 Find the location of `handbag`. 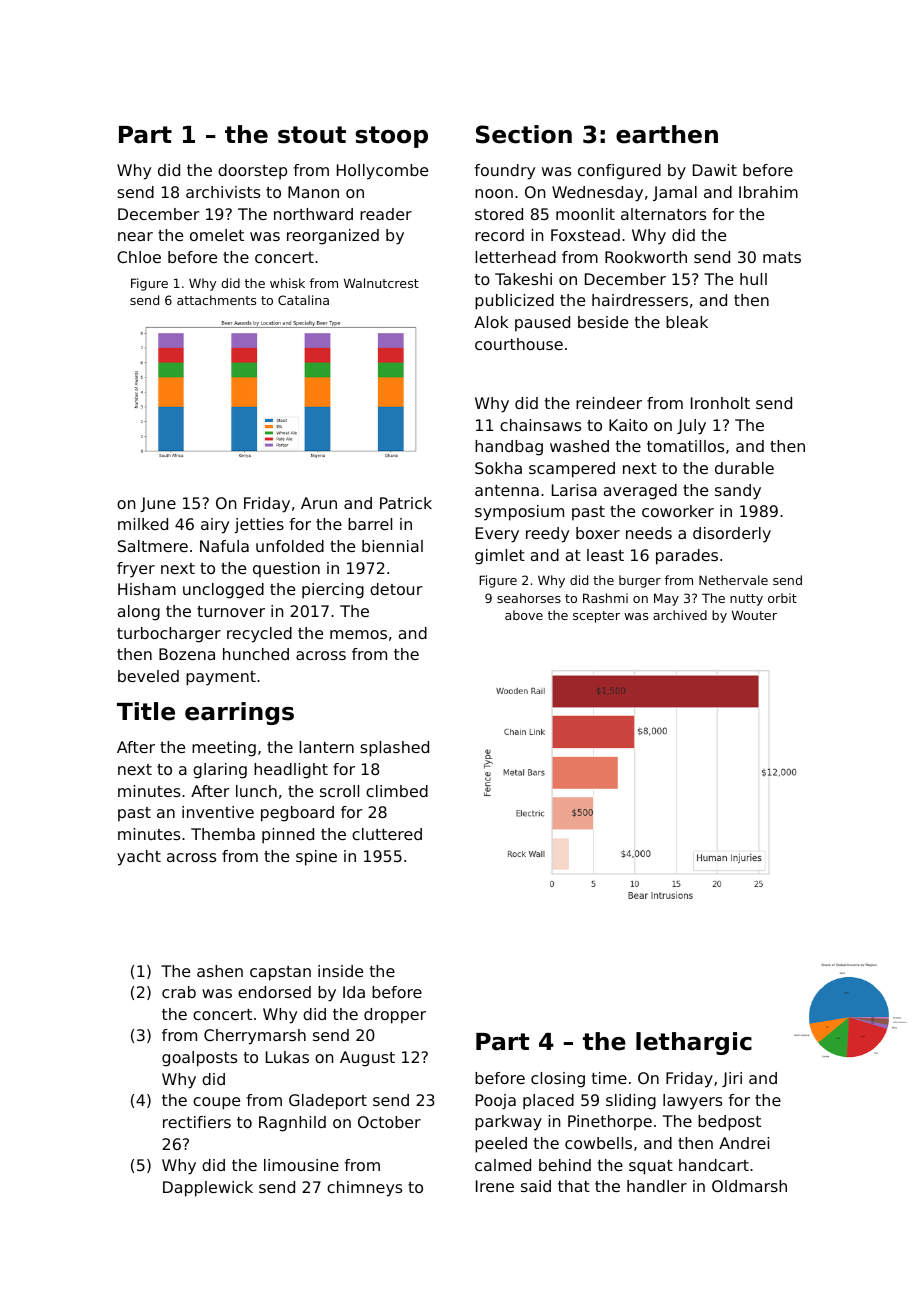

handbag is located at coordinates (509, 448).
